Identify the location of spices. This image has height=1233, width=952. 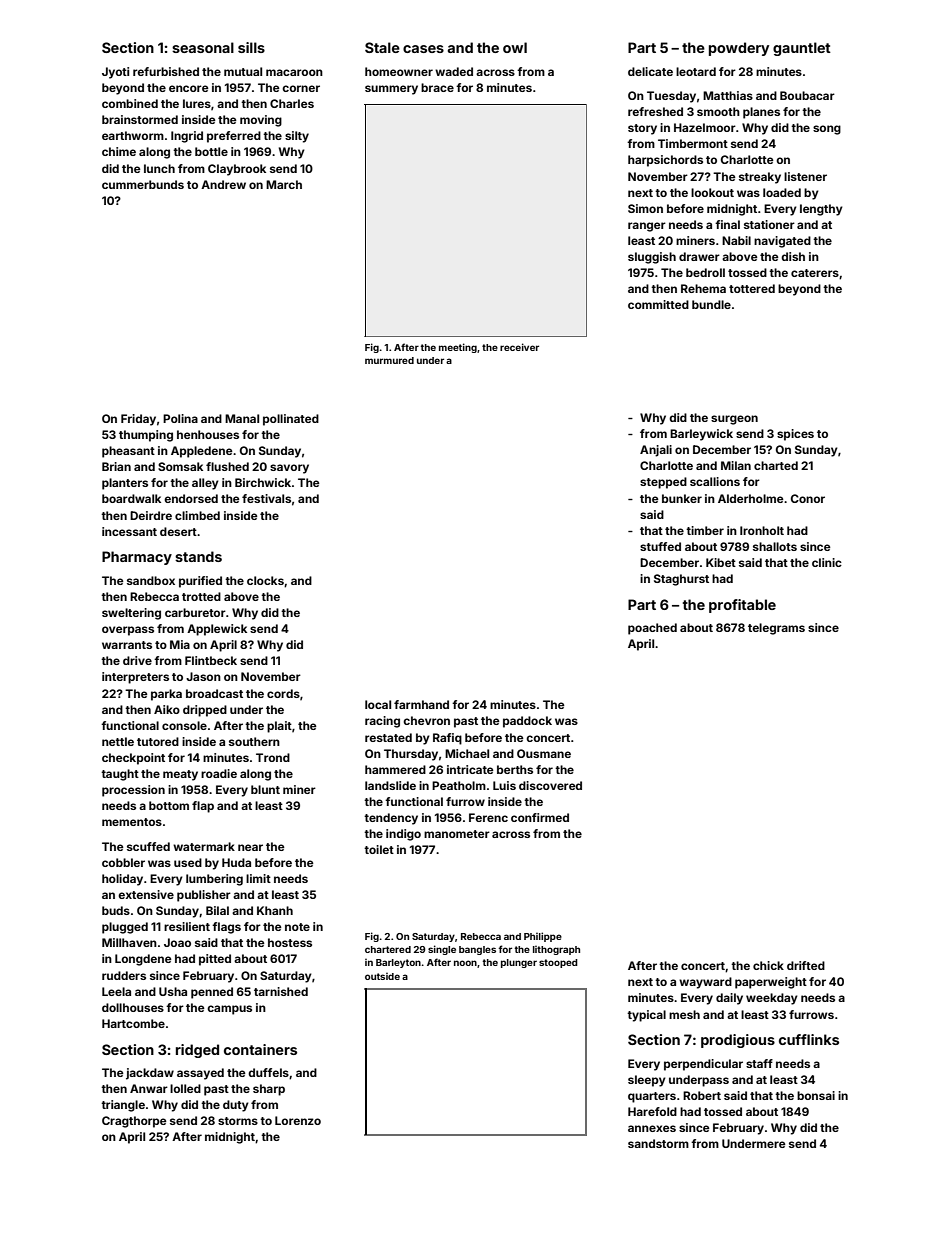
(795, 435).
